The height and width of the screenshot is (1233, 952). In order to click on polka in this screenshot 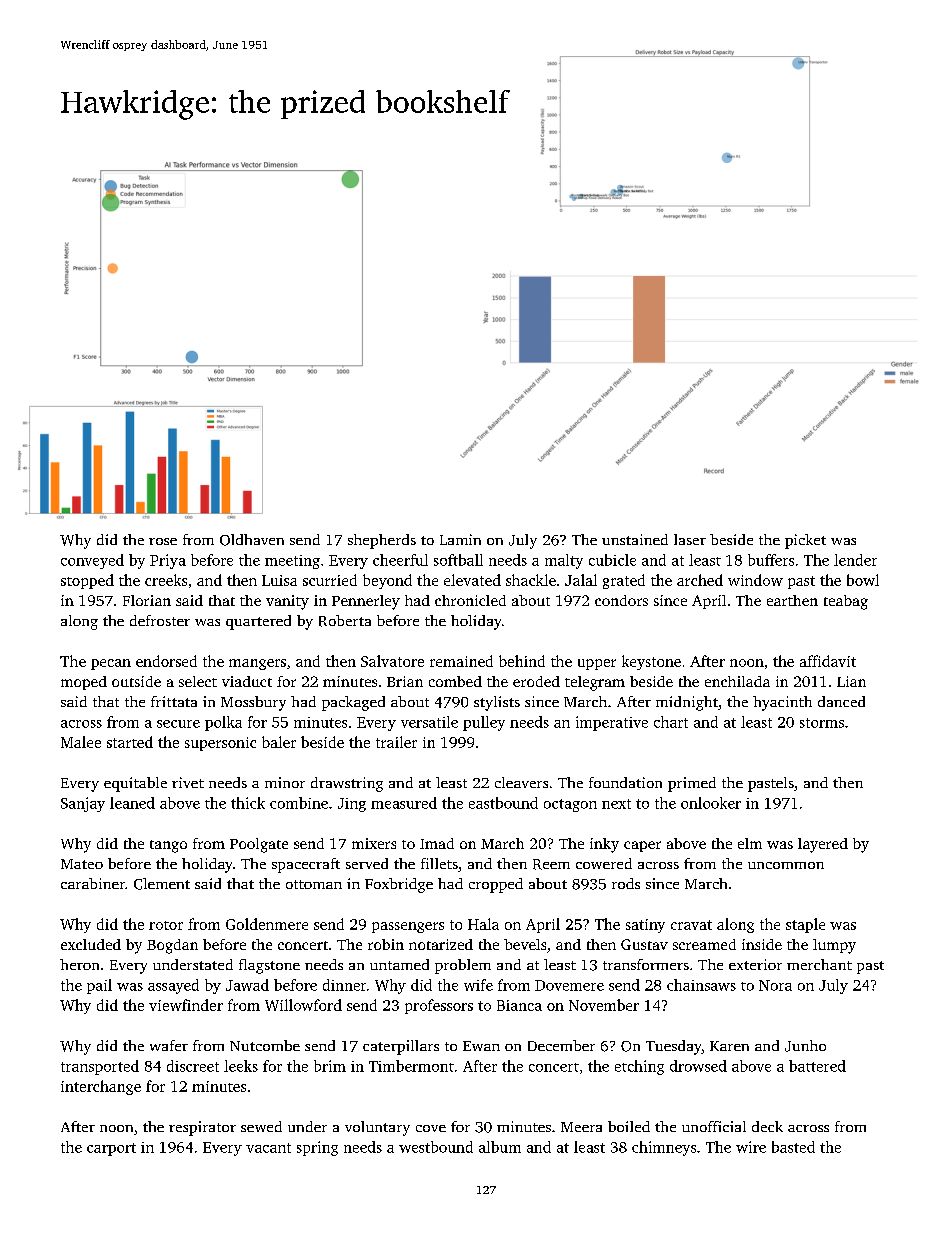, I will do `click(223, 723)`.
